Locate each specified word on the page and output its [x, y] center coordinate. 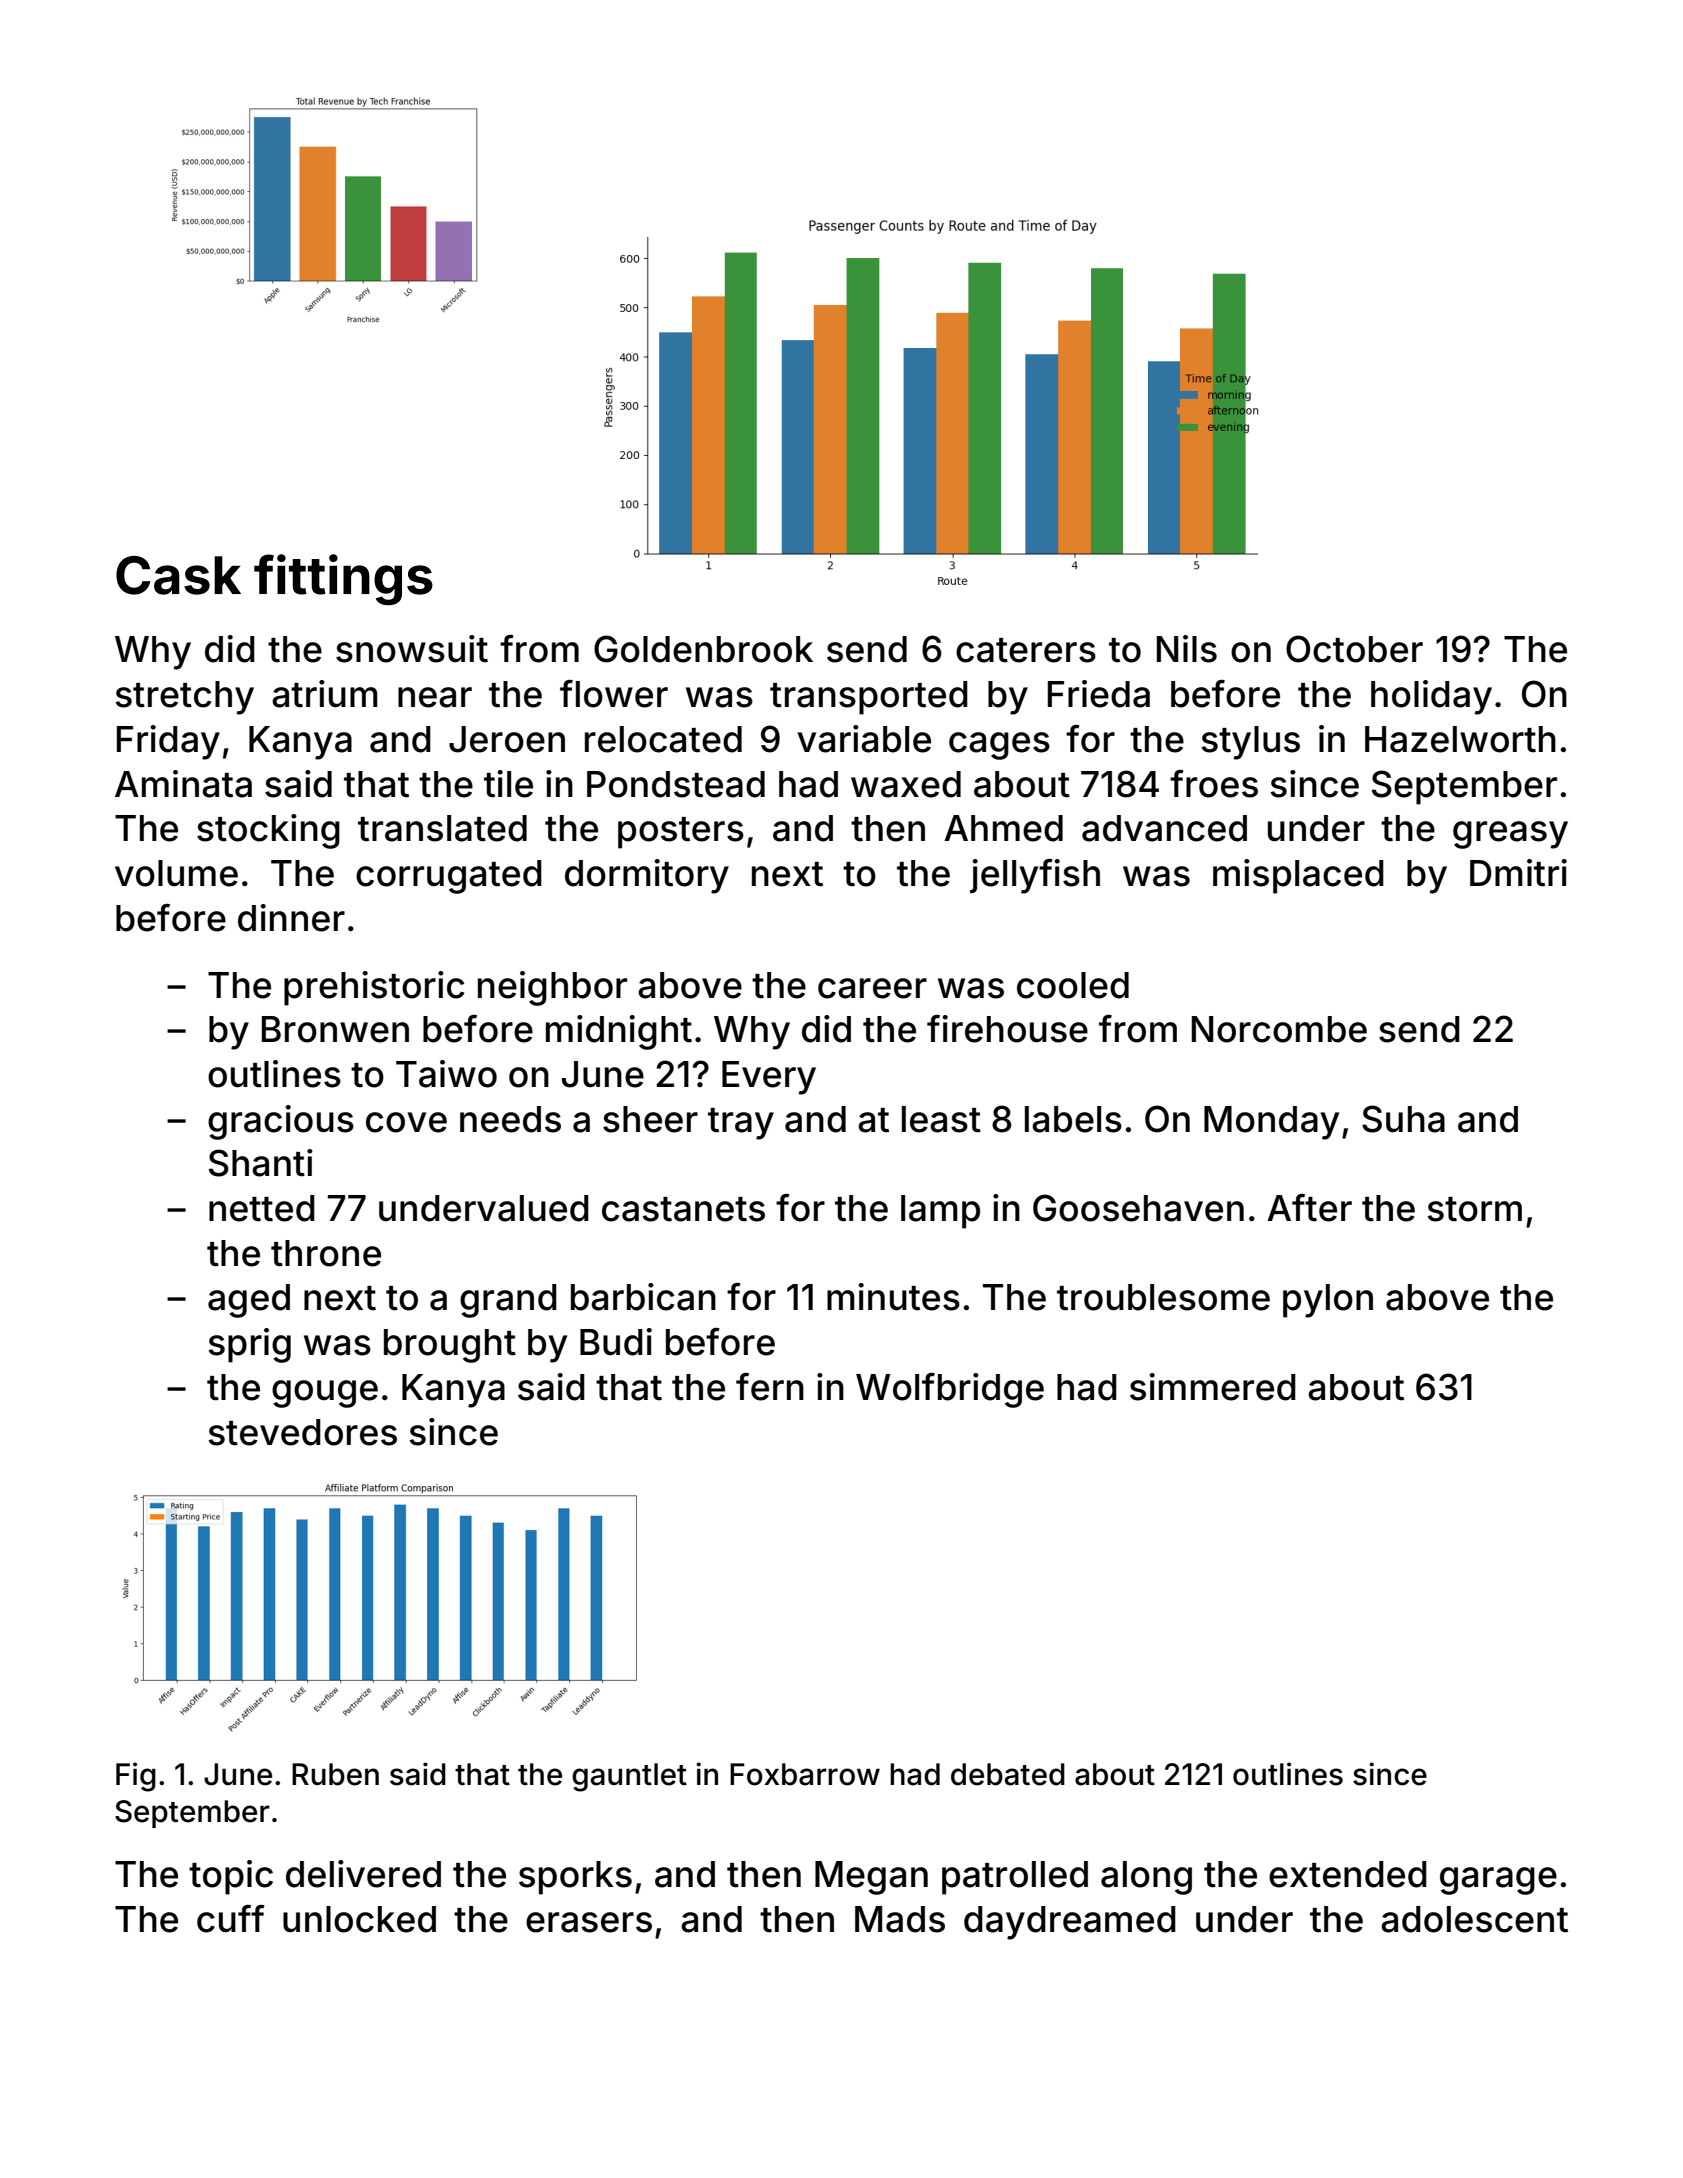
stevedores [302, 1432]
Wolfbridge [950, 1390]
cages [999, 746]
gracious [281, 1122]
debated [1008, 1774]
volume [176, 873]
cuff [231, 1919]
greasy [1510, 835]
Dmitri [1518, 873]
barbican [643, 1297]
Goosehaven [1138, 1208]
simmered [1213, 1387]
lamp [940, 1212]
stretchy [184, 698]
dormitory [647, 876]
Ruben [335, 1774]
